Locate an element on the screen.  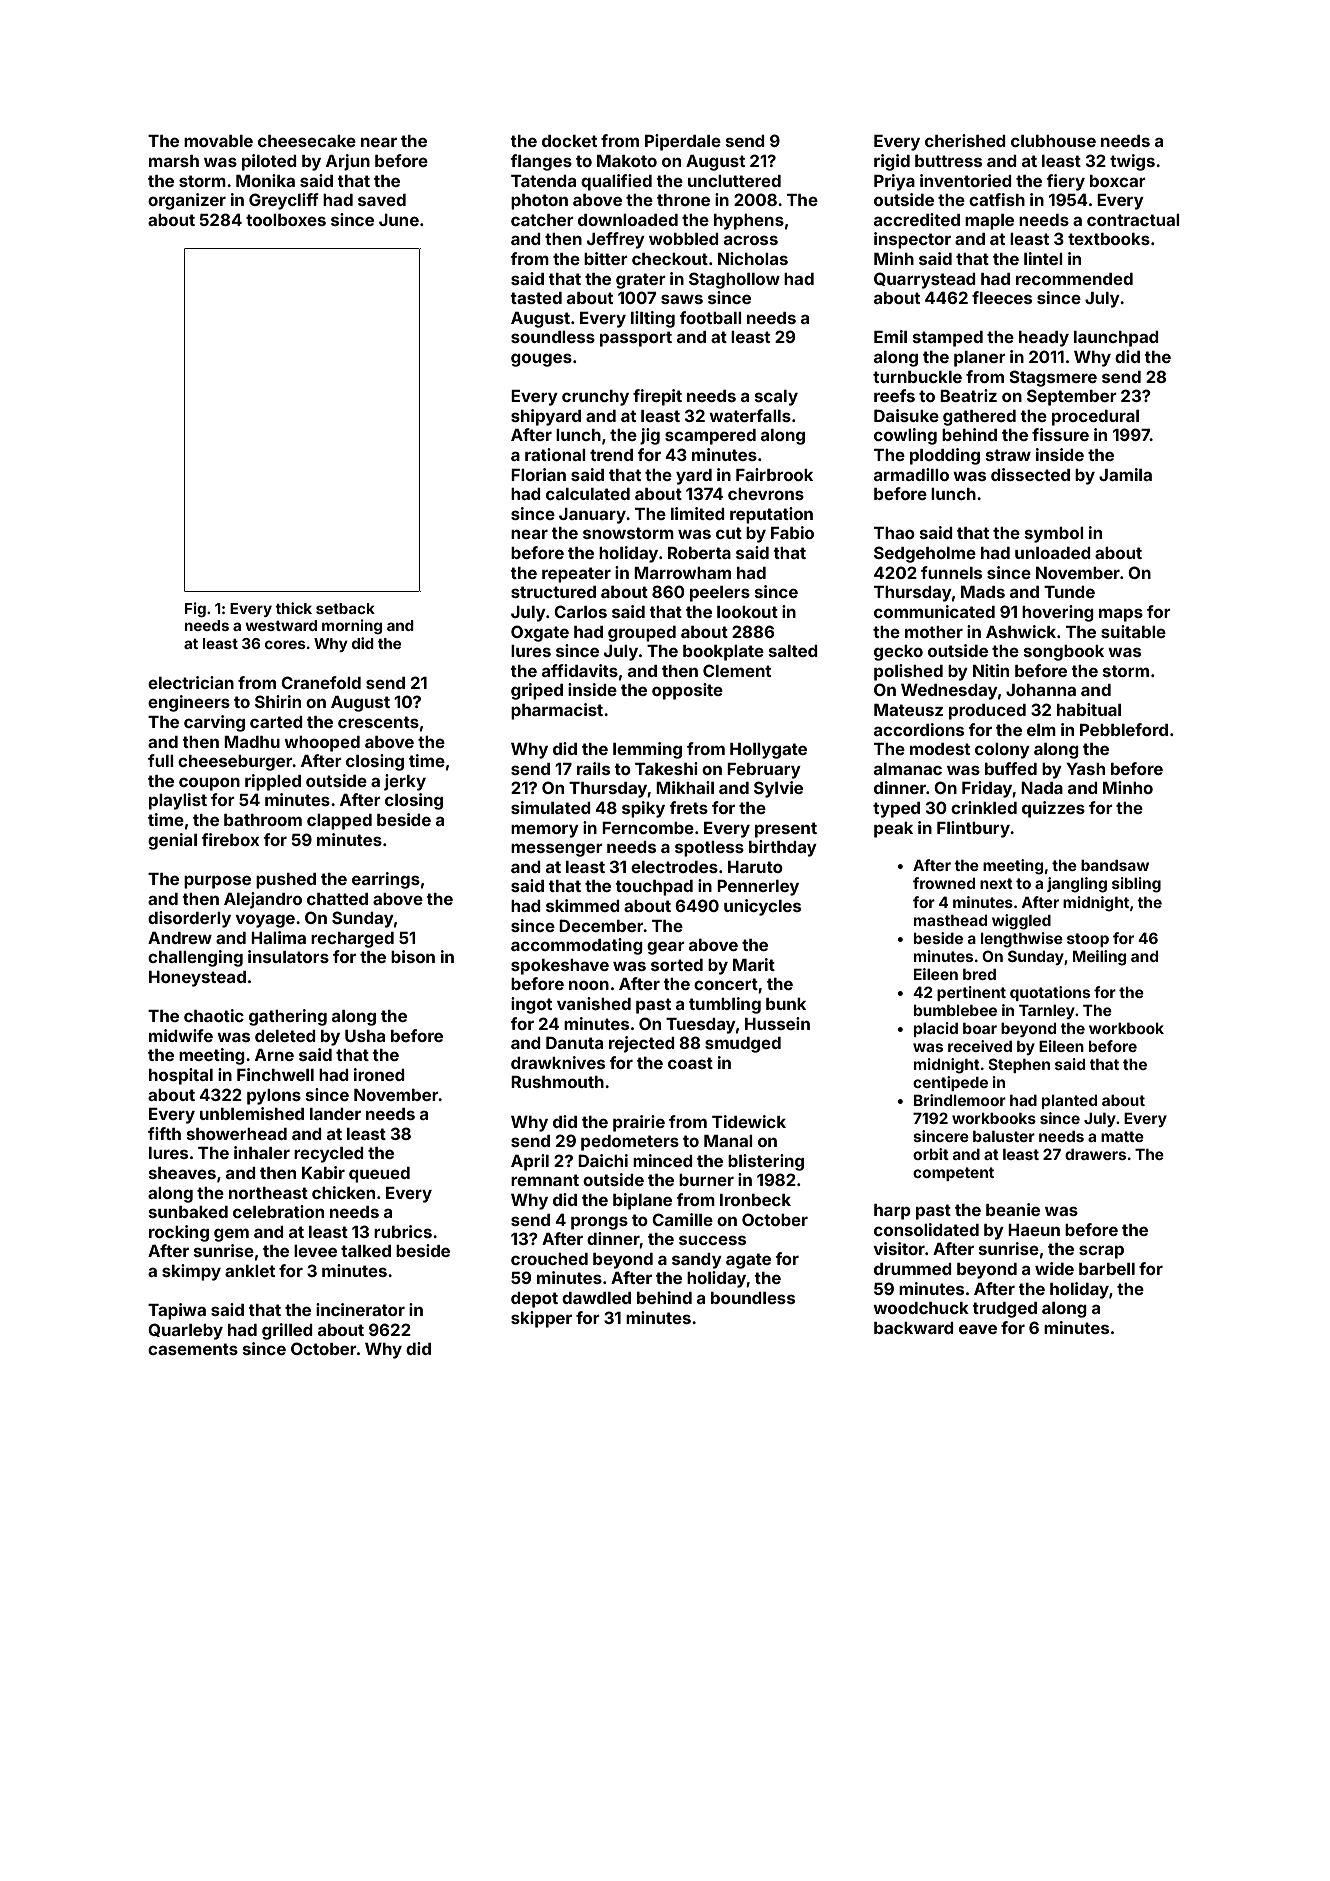
movable is located at coordinates (218, 141).
